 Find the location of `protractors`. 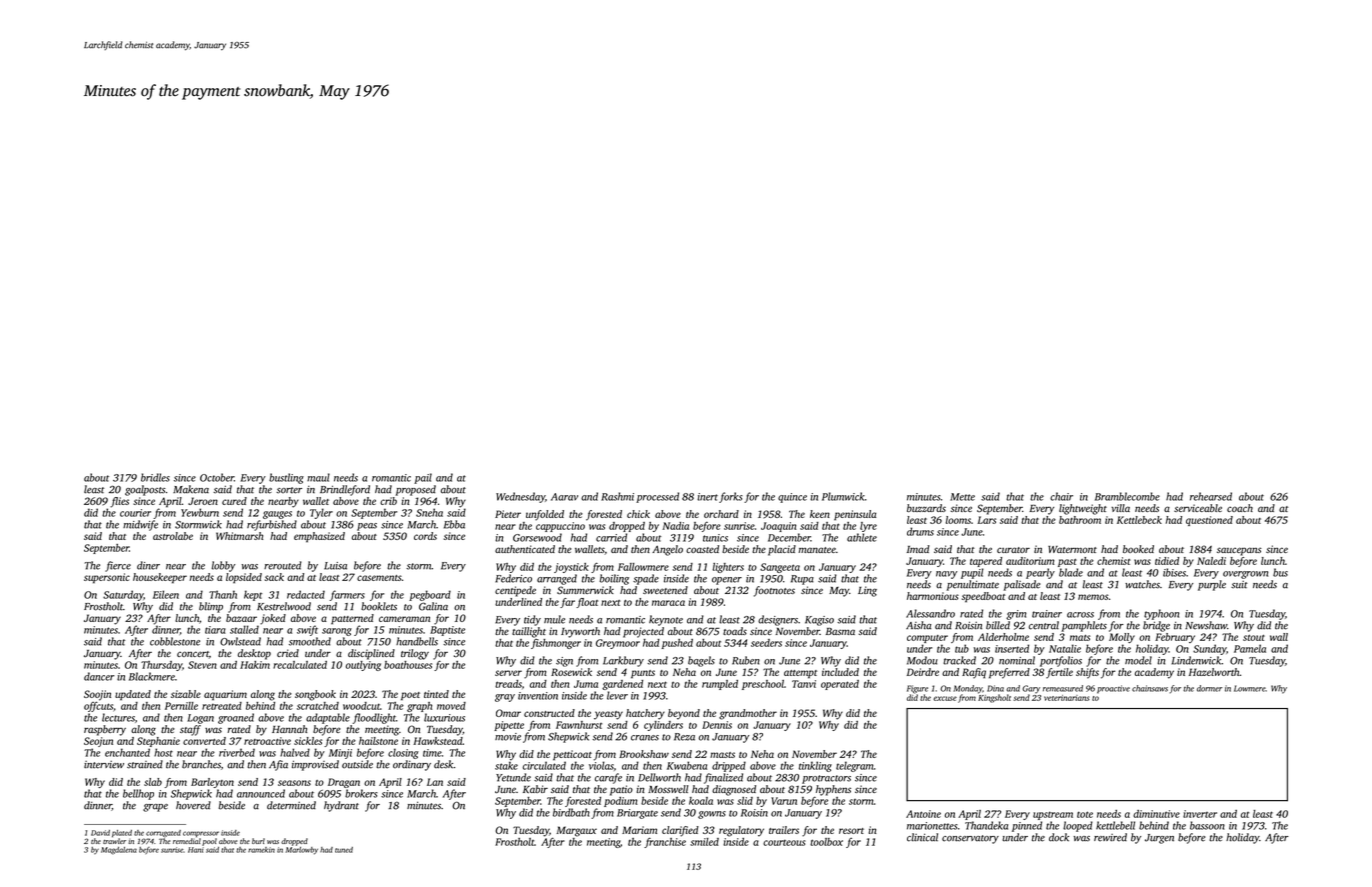

protractors is located at coordinates (826, 779).
